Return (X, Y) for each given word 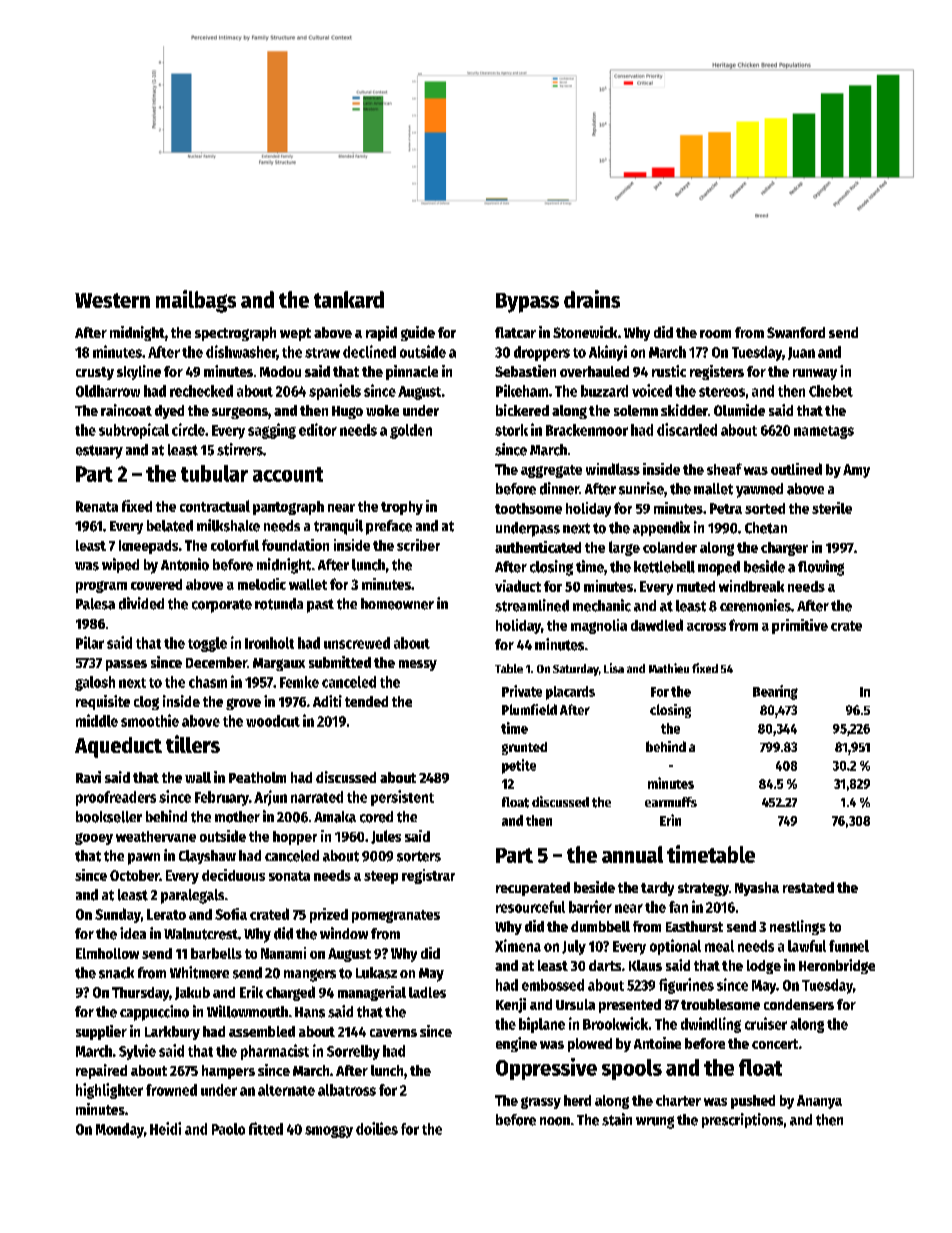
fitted (266, 1128)
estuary (99, 452)
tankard (349, 299)
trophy (402, 508)
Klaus (645, 965)
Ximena (518, 945)
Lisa (614, 668)
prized (329, 915)
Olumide (739, 410)
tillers (193, 744)
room (715, 334)
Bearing (775, 692)
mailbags (196, 301)
